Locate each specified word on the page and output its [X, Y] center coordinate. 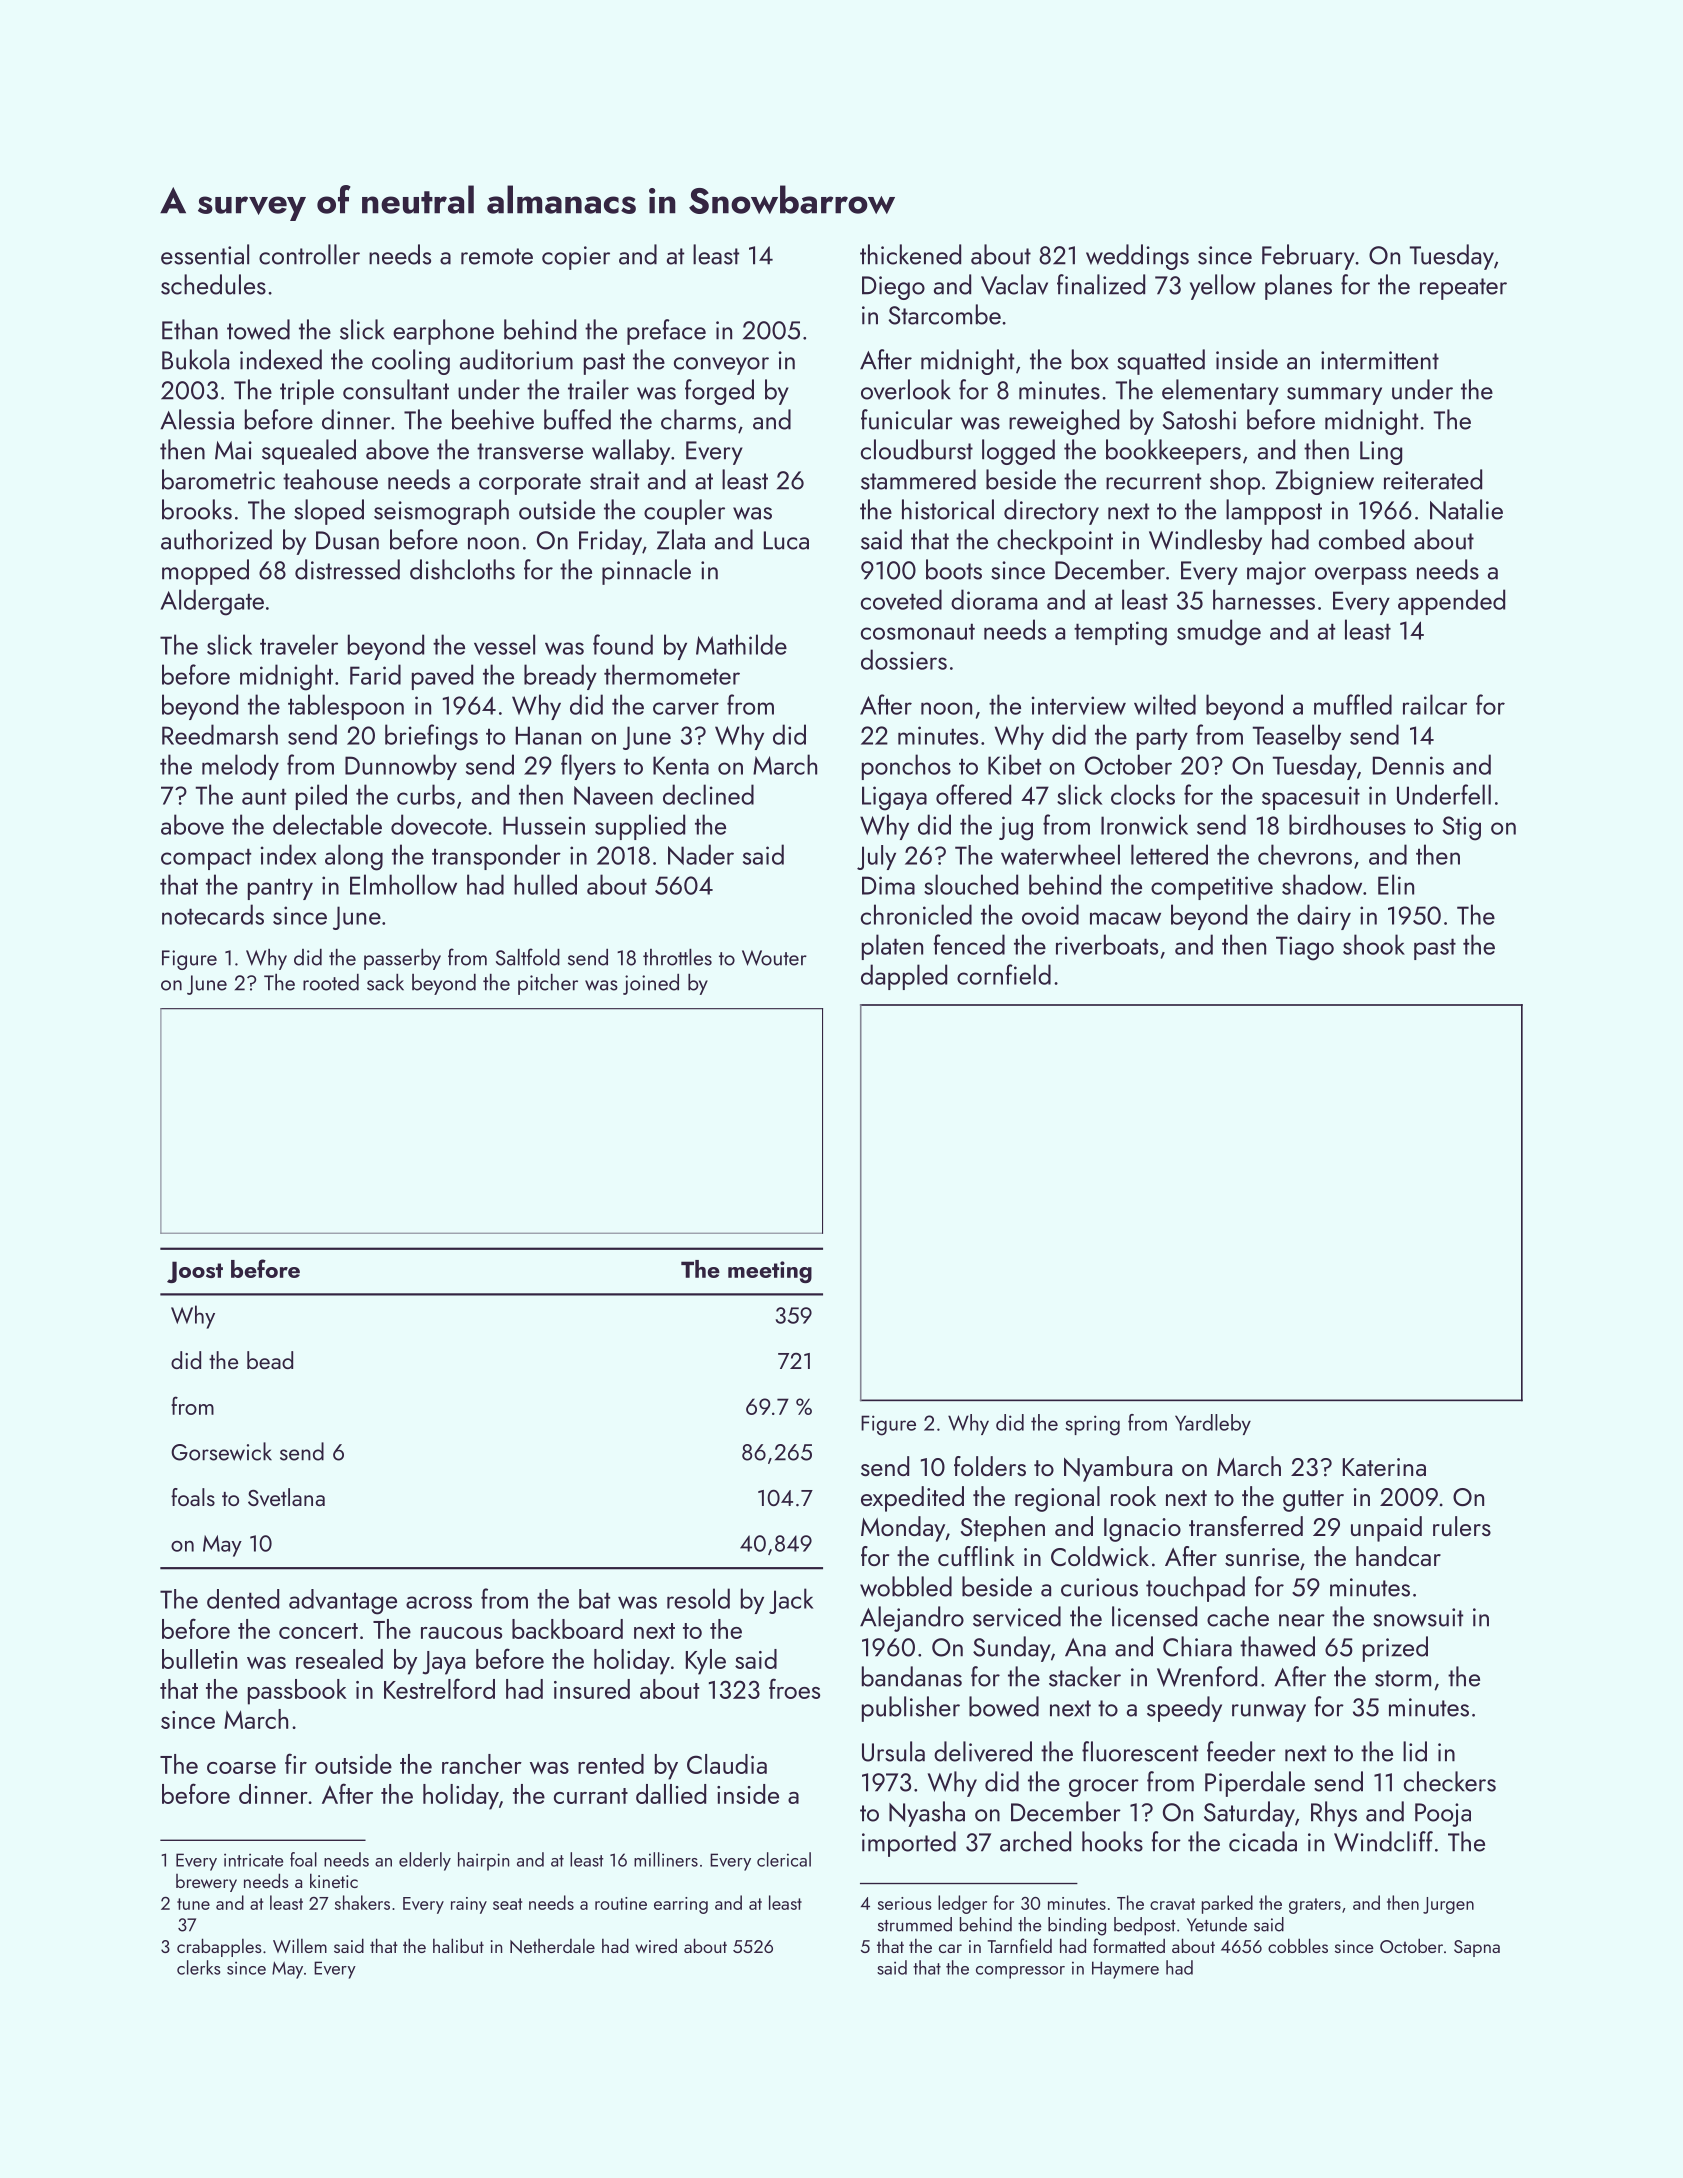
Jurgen [1448, 1905]
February [1308, 257]
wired [656, 1945]
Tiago [1305, 948]
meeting [770, 1272]
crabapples [219, 1947]
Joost [195, 1272]
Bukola [195, 359]
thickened [910, 254]
